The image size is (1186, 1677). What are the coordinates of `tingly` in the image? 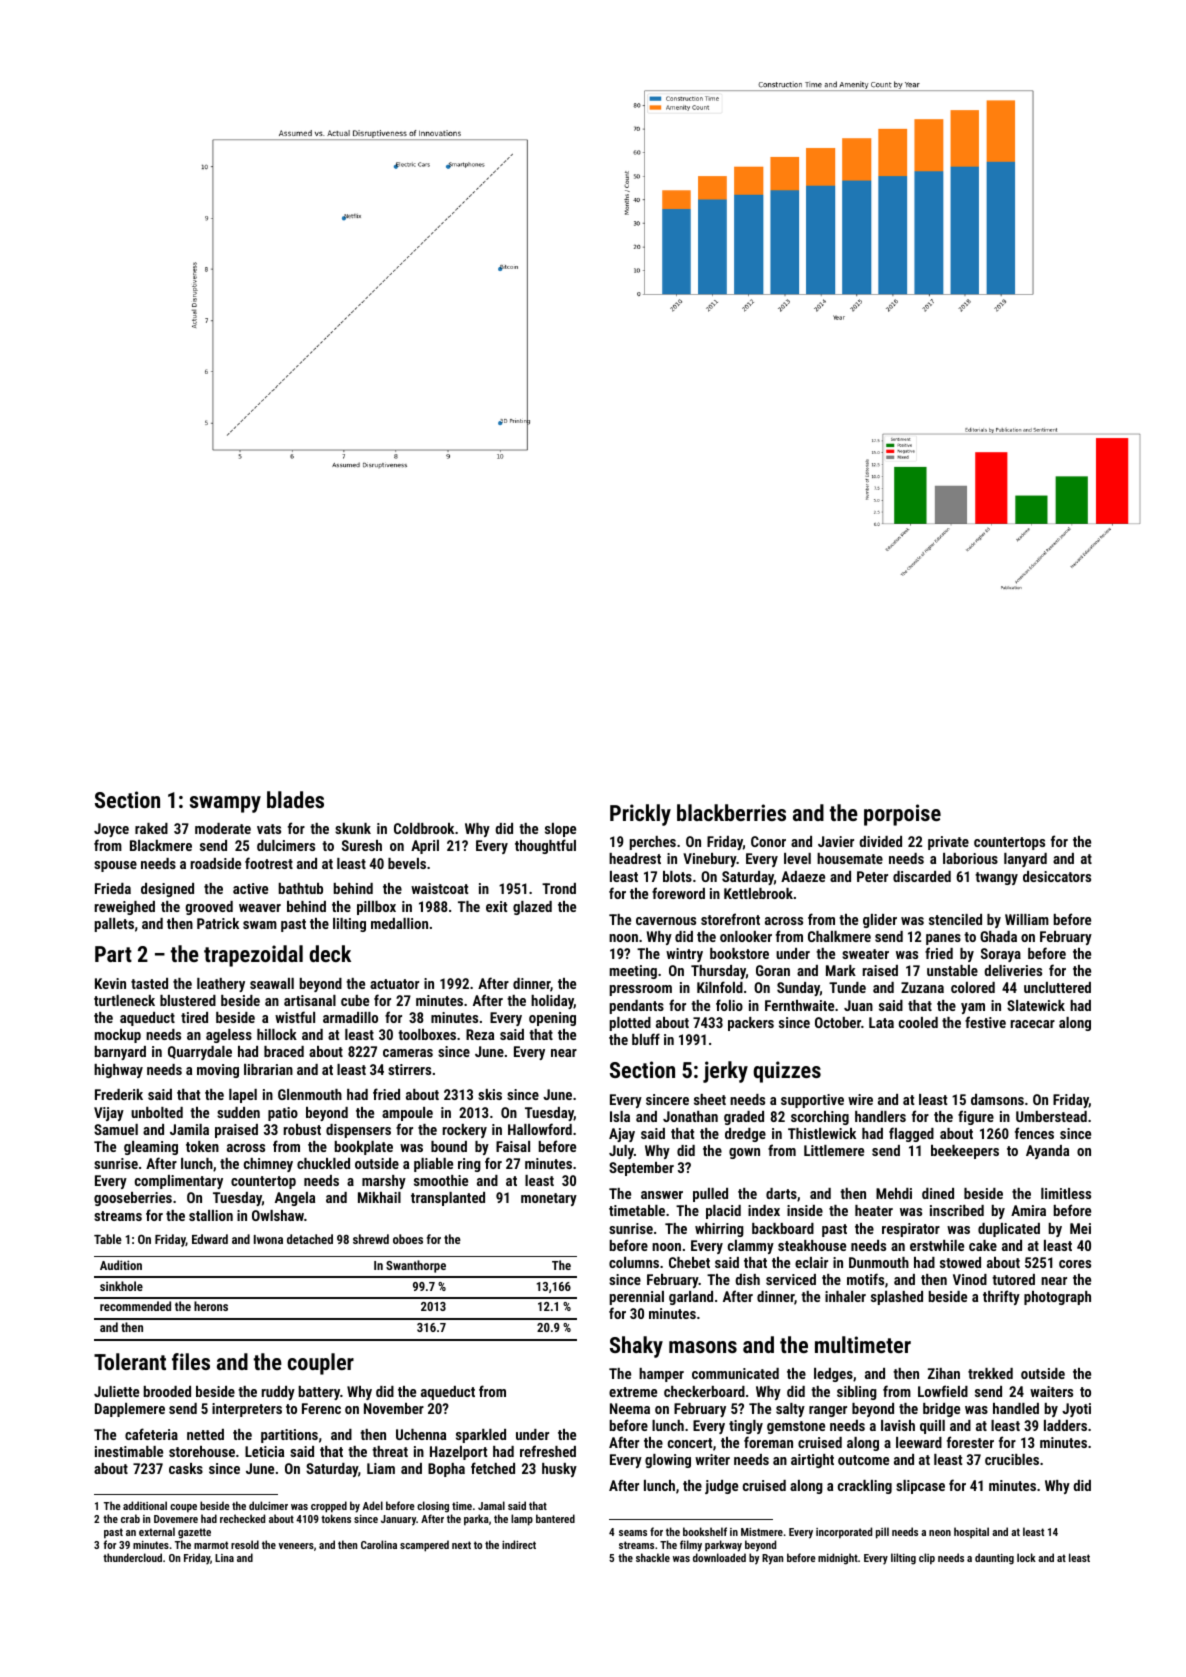 It's located at (746, 1427).
